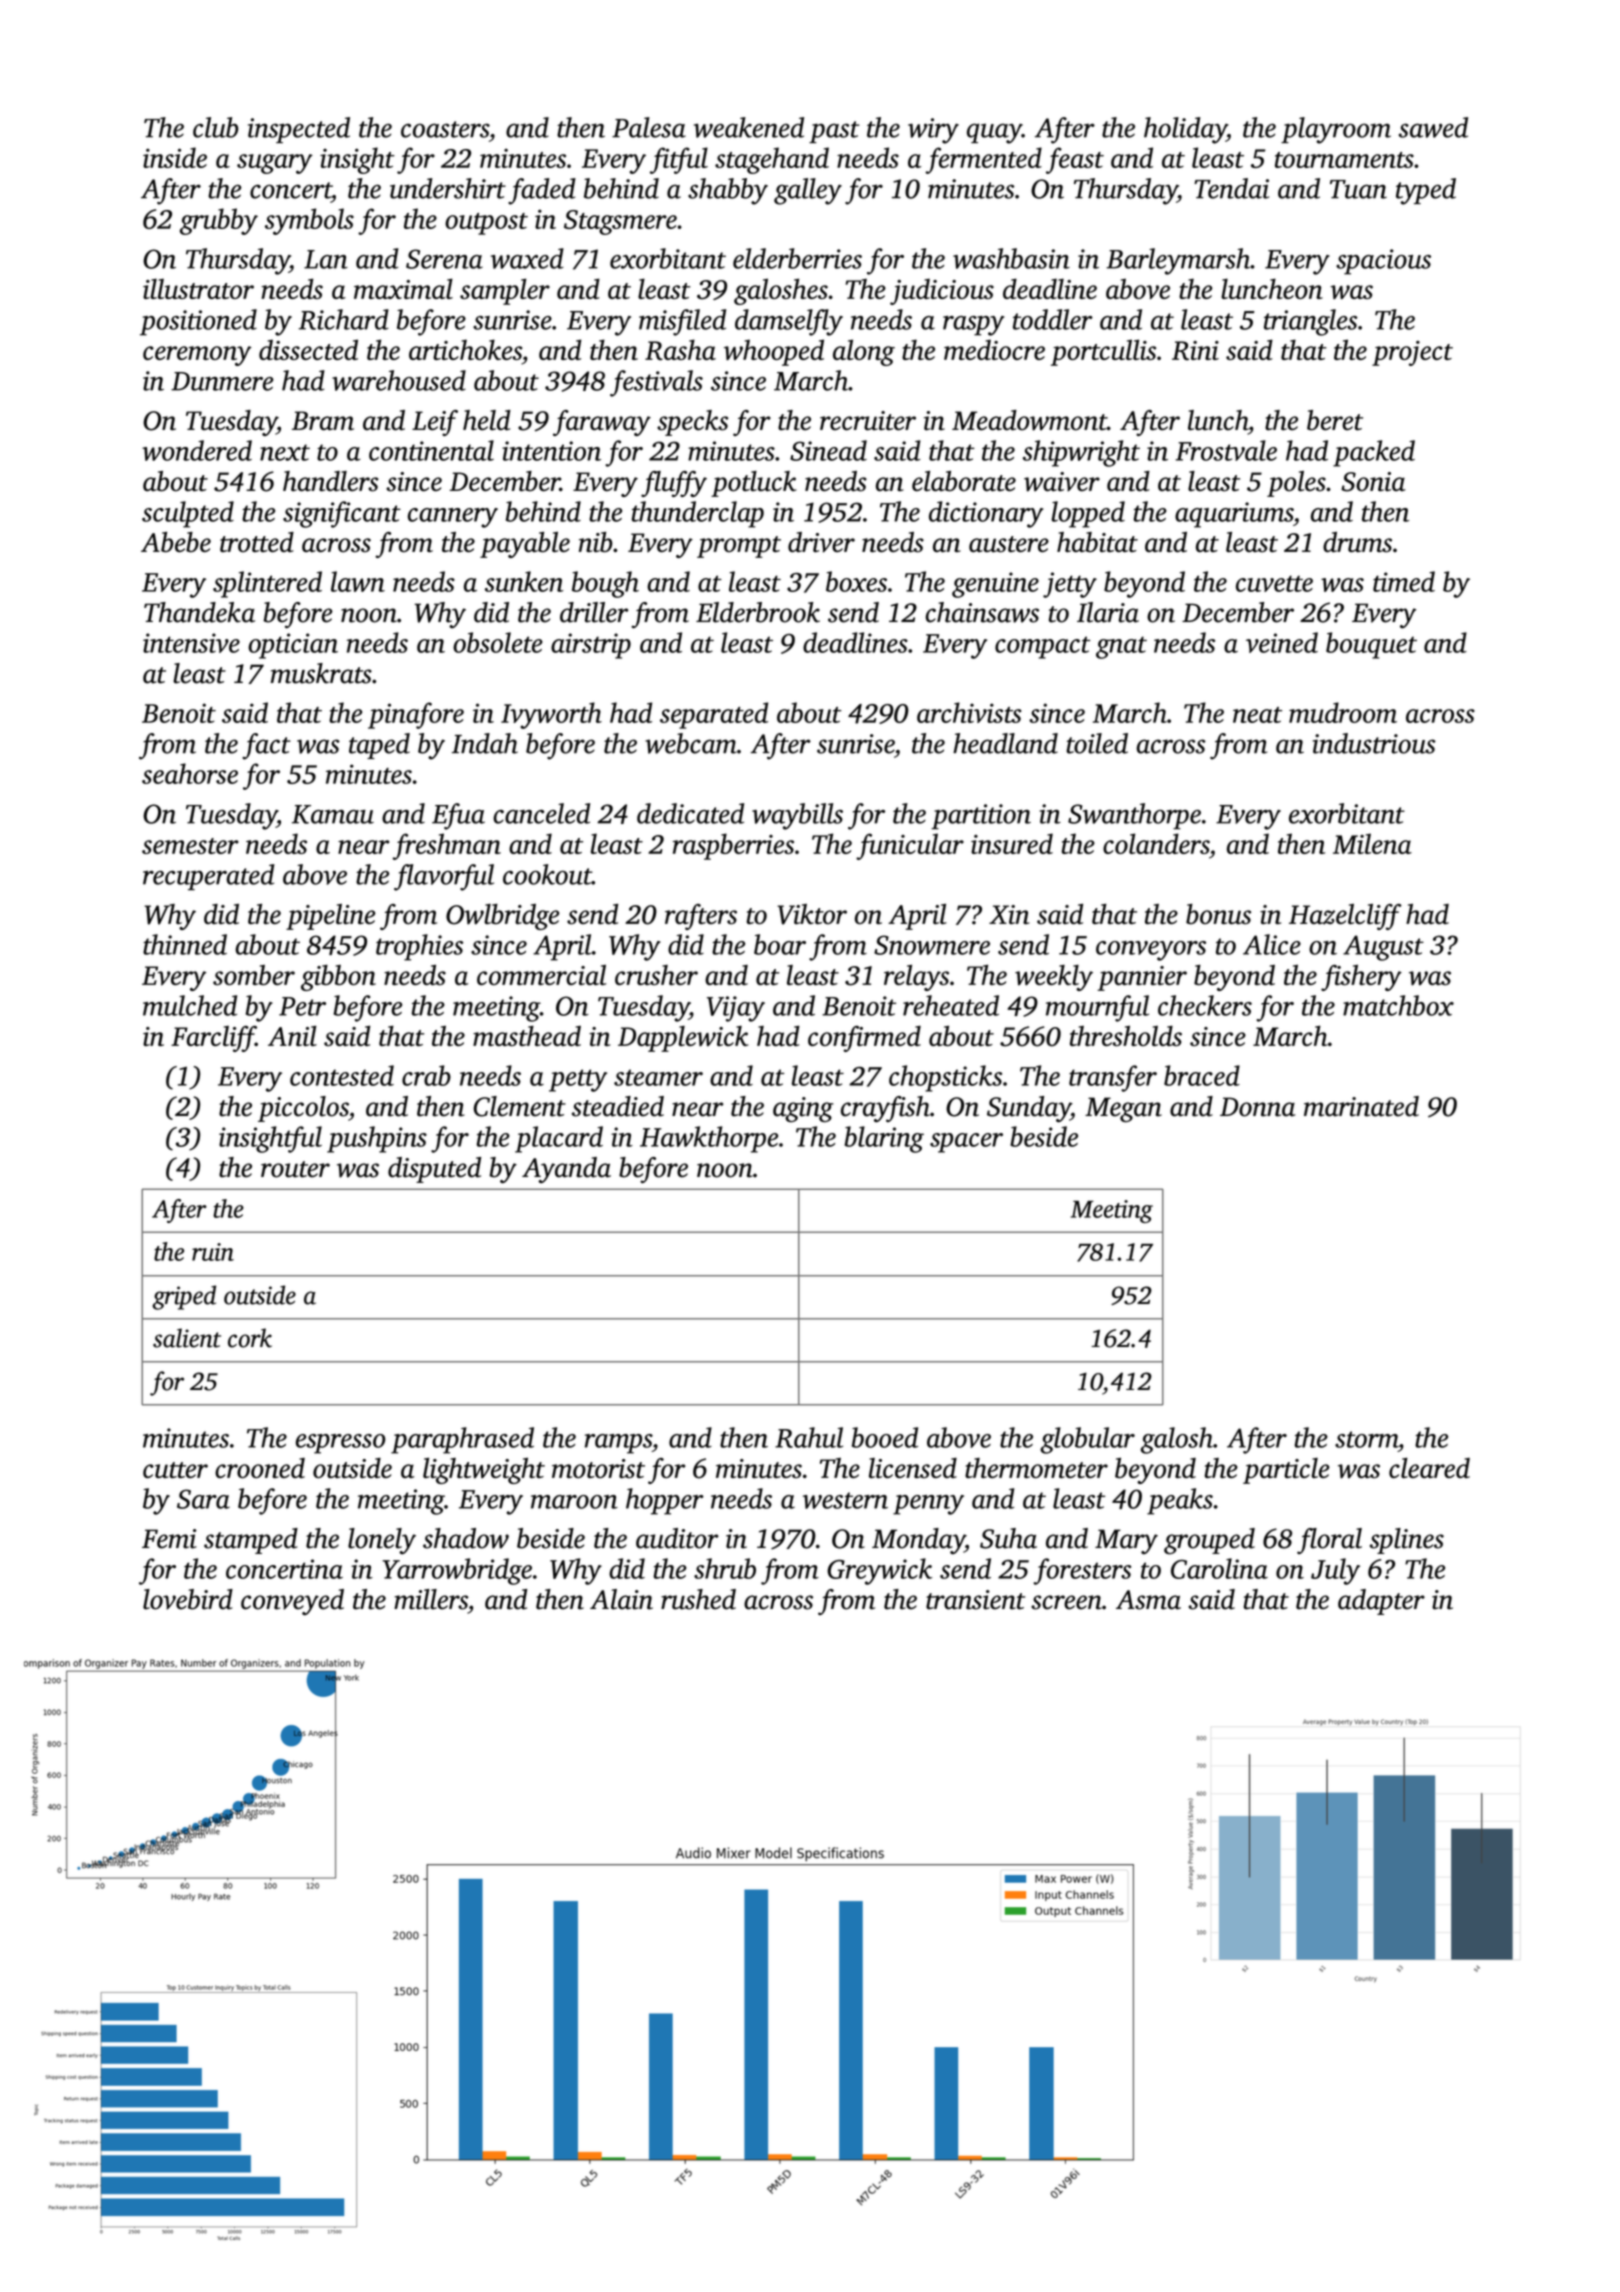 Image resolution: width=1620 pixels, height=2292 pixels. What do you see at coordinates (808, 191) in the page?
I see `galley` at bounding box center [808, 191].
